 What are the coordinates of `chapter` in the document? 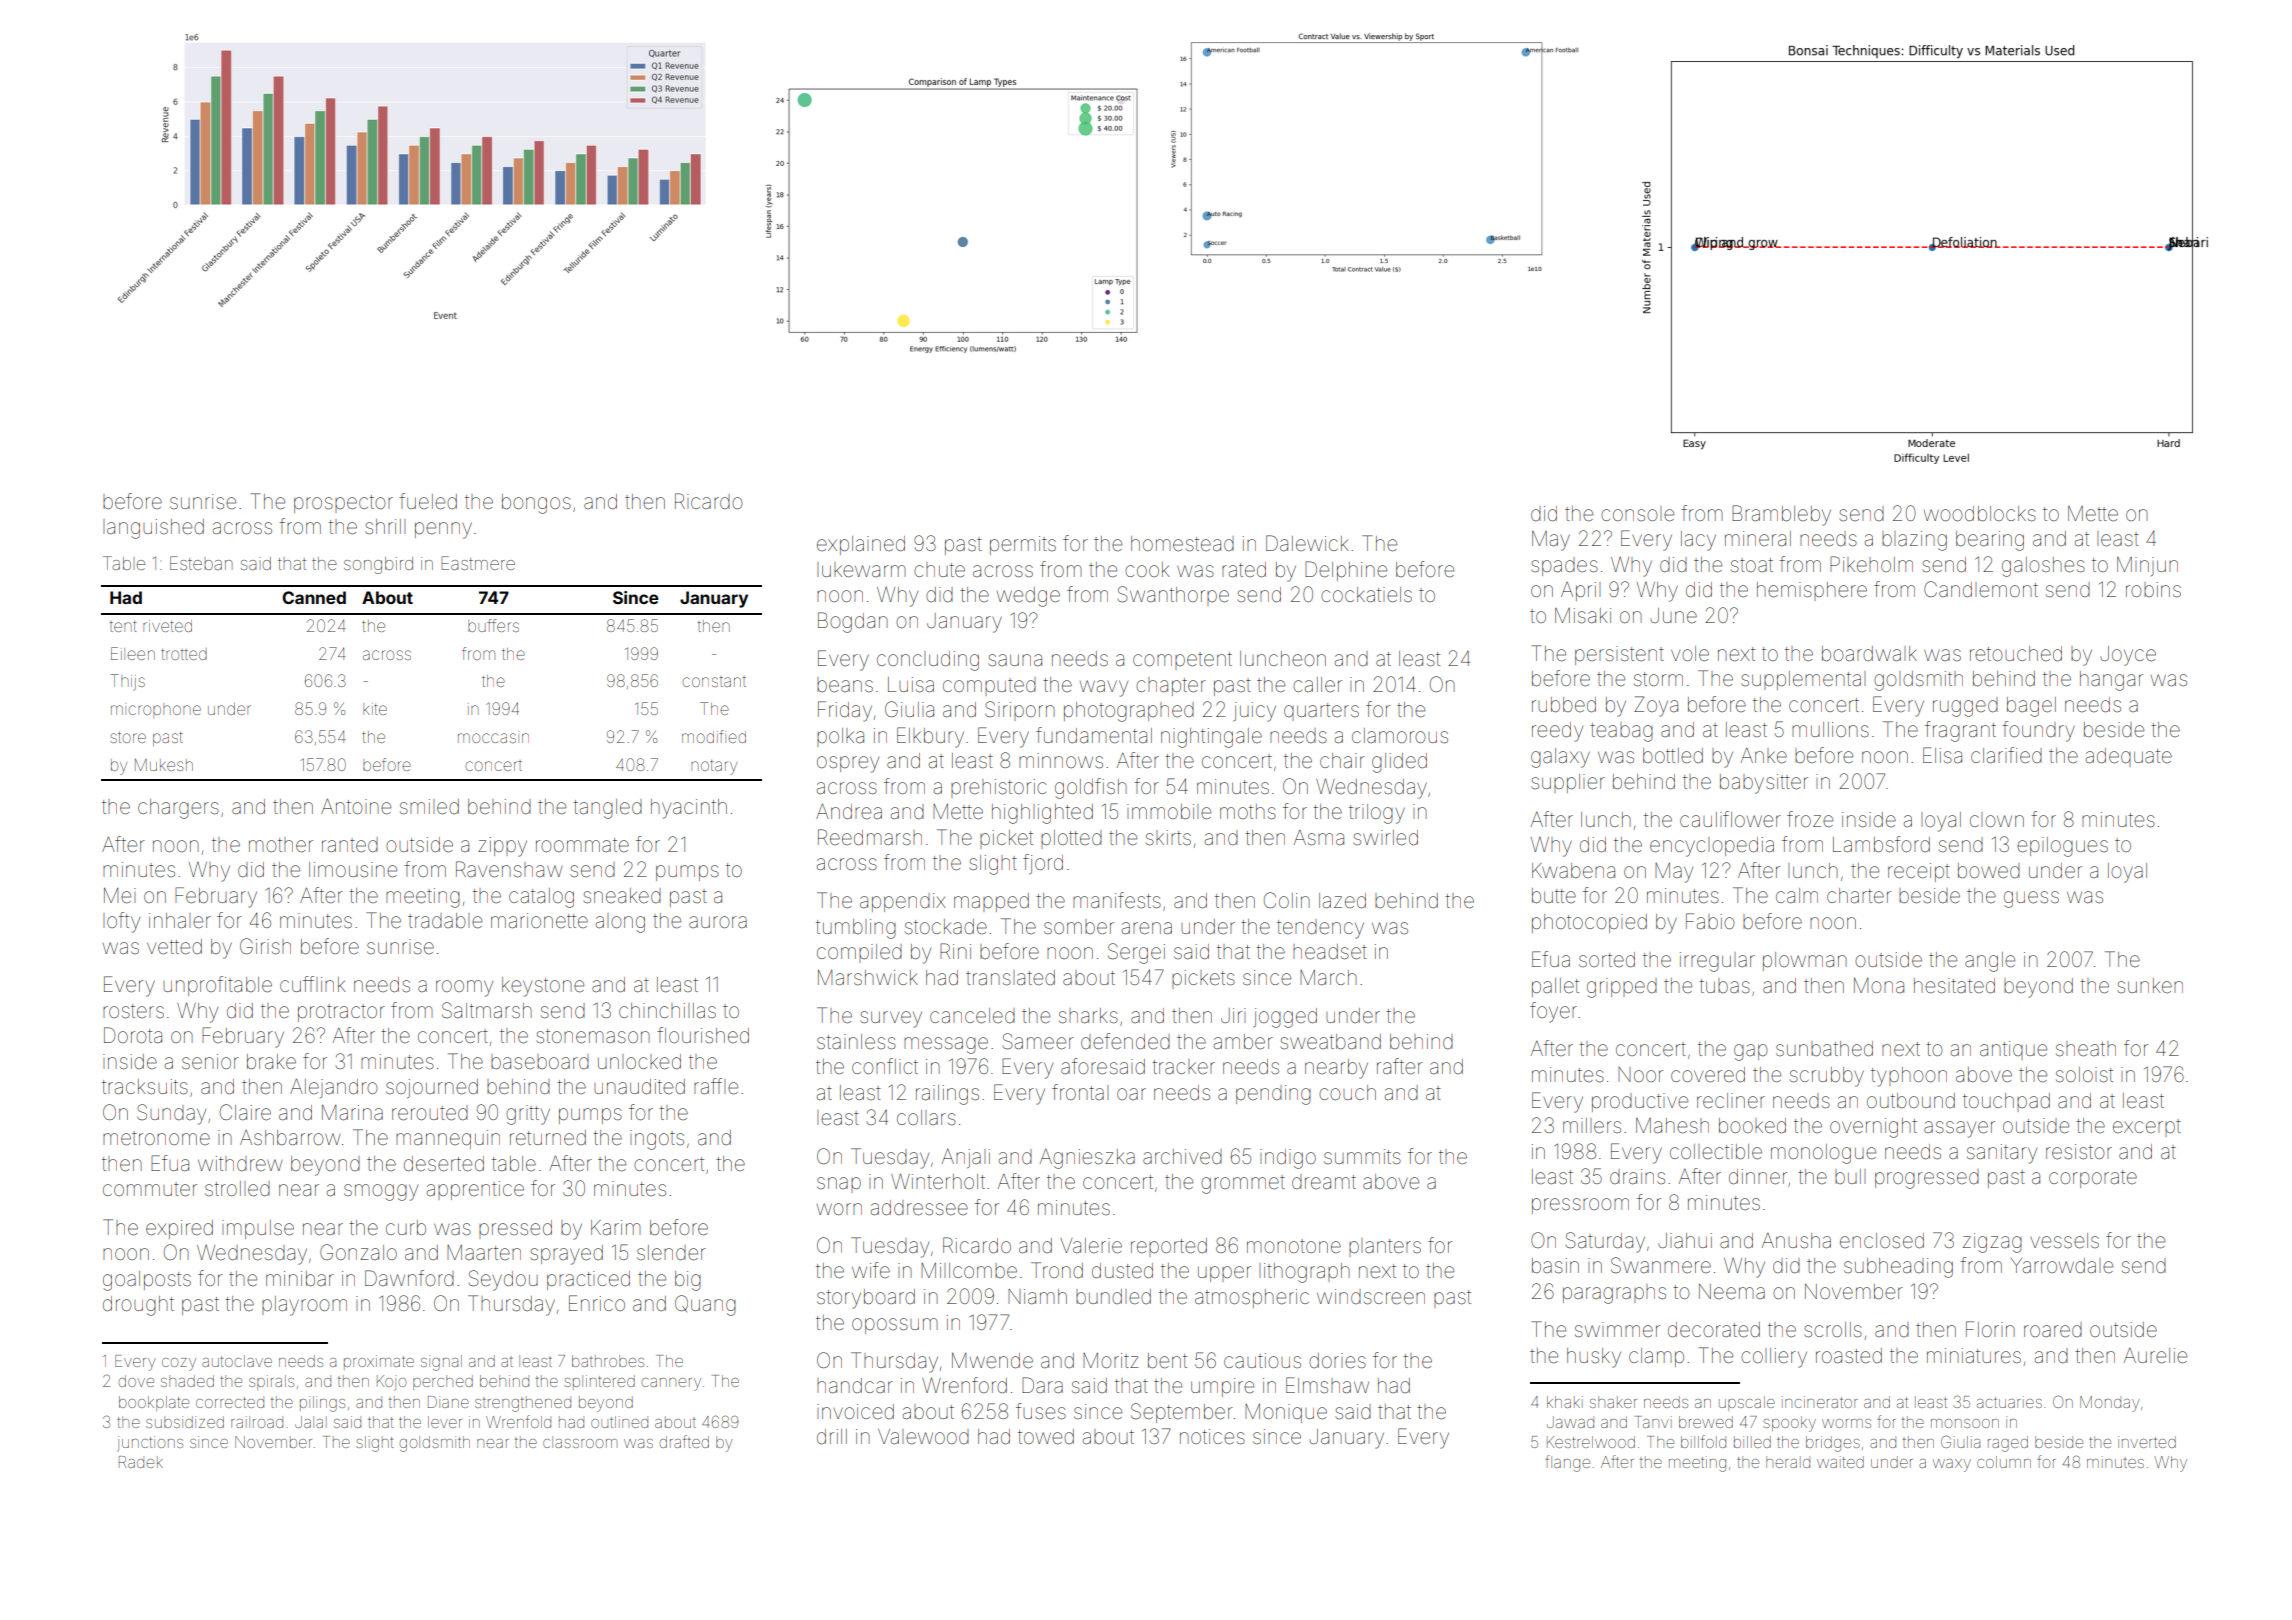 It's located at (1171, 686).
